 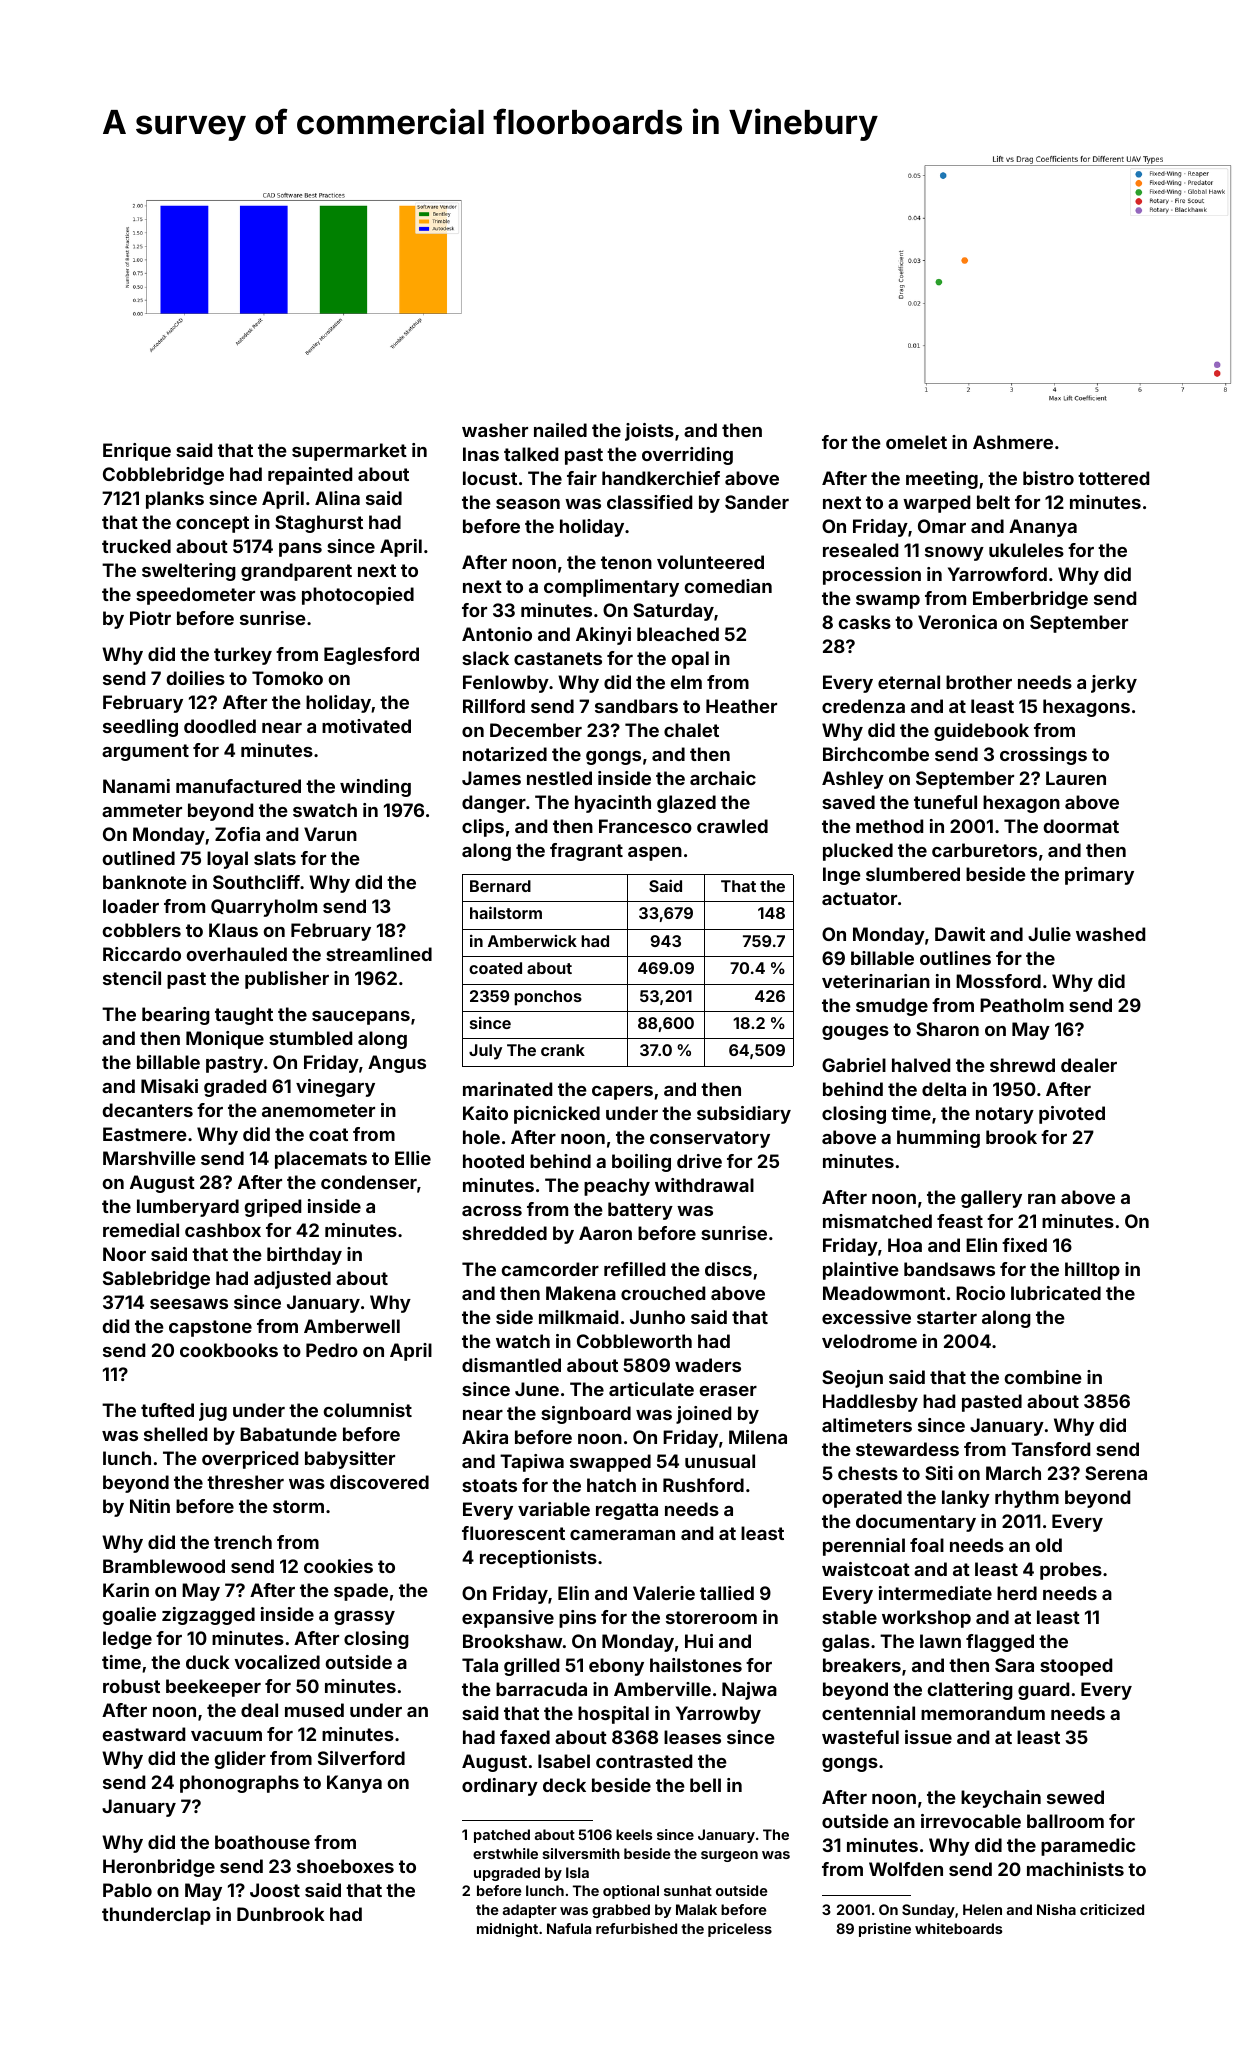 I want to click on remedial, so click(x=141, y=1230).
